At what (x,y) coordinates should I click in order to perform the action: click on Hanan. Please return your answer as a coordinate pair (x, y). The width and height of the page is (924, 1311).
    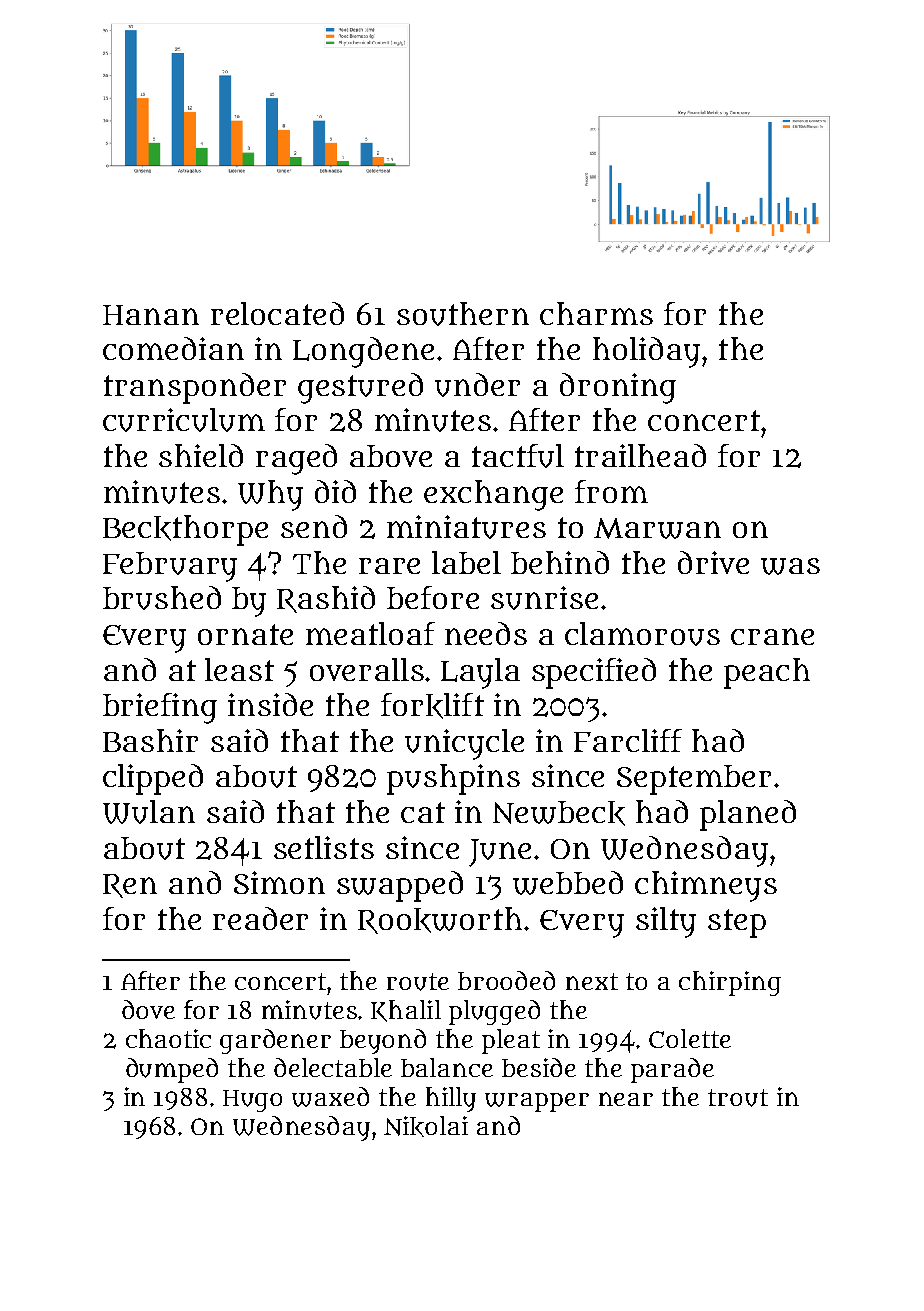
    Looking at the image, I should click on (151, 315).
